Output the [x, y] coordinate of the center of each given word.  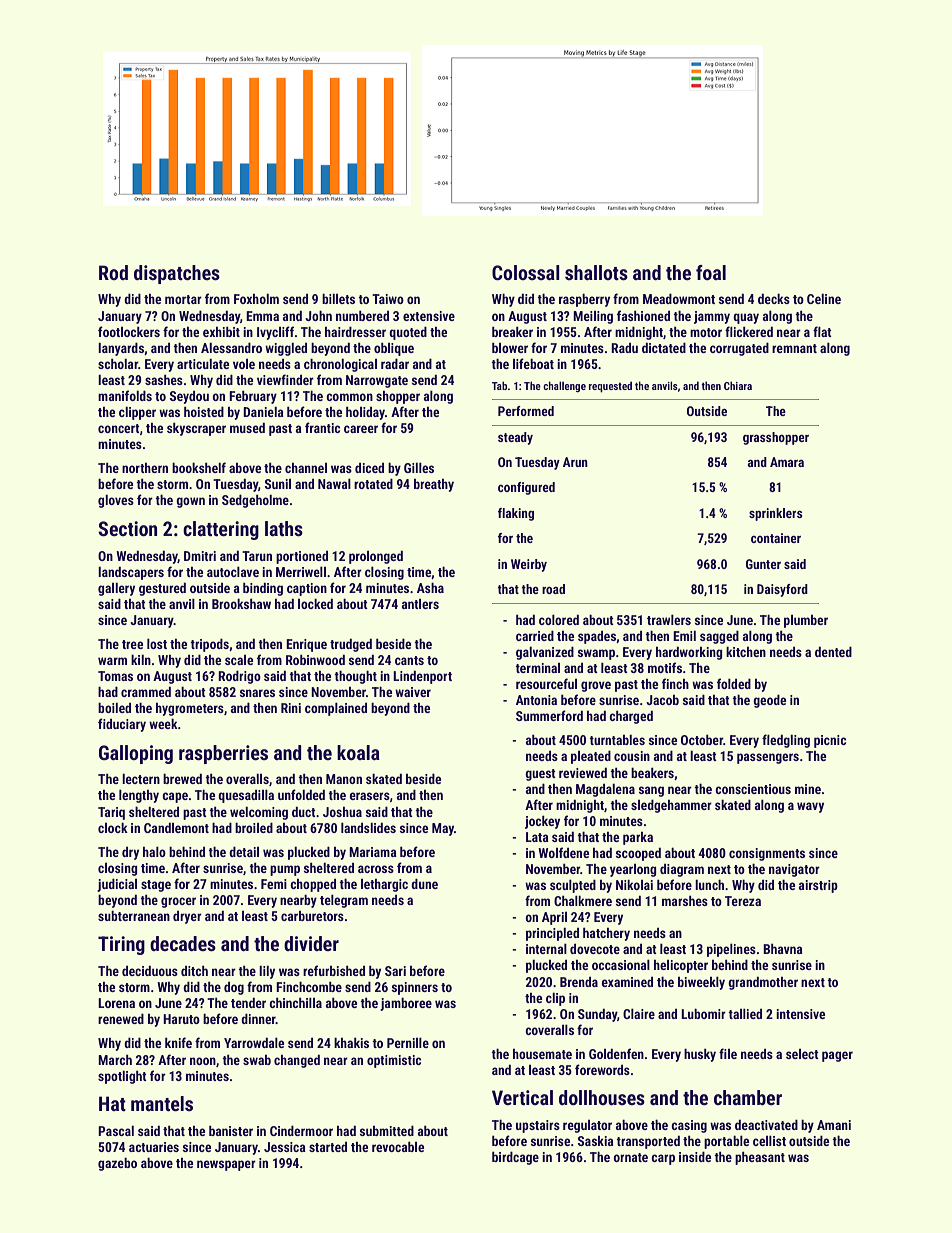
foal [711, 272]
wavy [810, 807]
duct [304, 812]
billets [338, 299]
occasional [621, 965]
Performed [526, 411]
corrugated [739, 349]
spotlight [122, 1077]
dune [424, 883]
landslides [368, 828]
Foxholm [256, 299]
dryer [187, 917]
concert [119, 428]
